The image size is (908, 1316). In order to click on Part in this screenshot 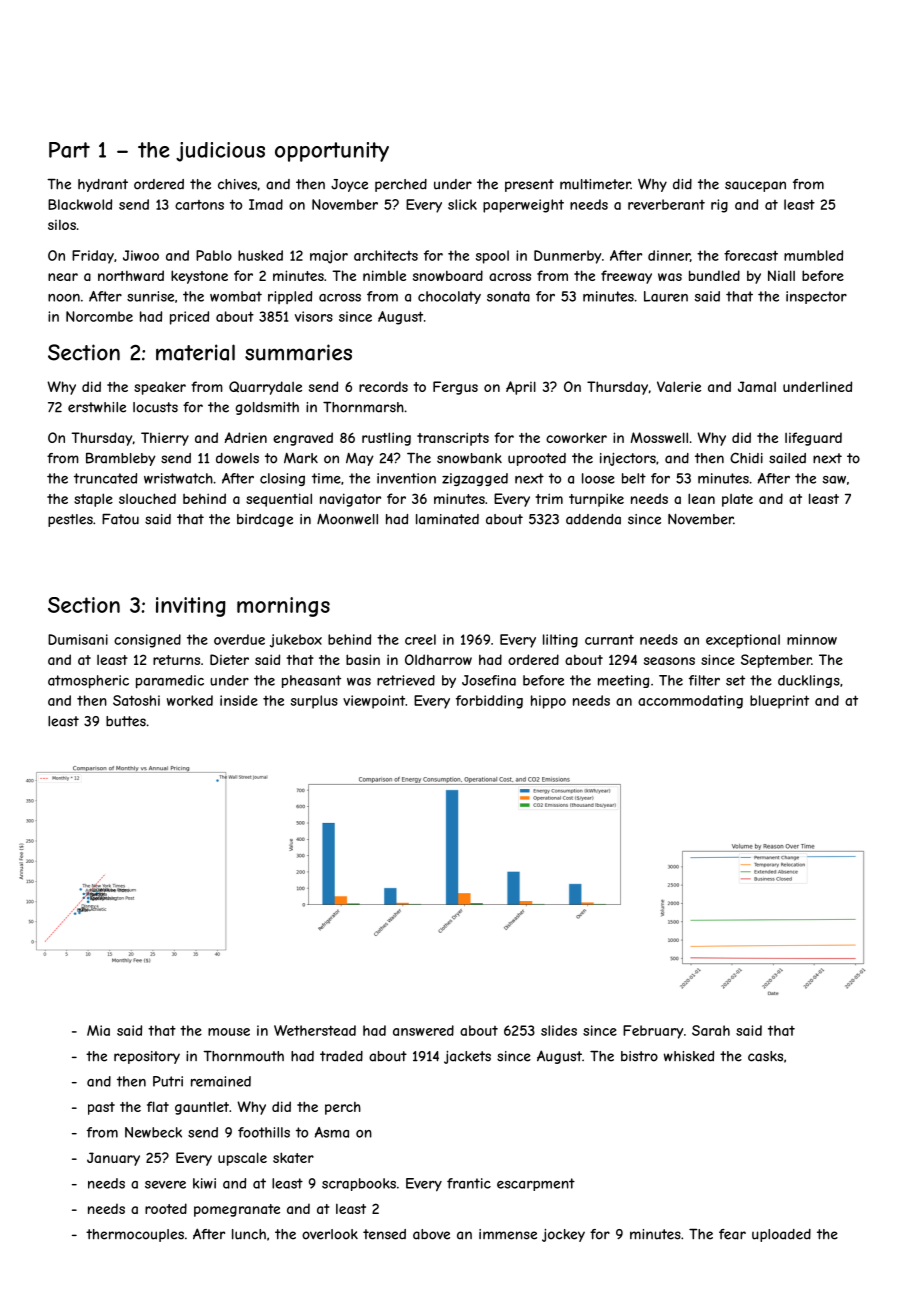, I will do `click(69, 150)`.
